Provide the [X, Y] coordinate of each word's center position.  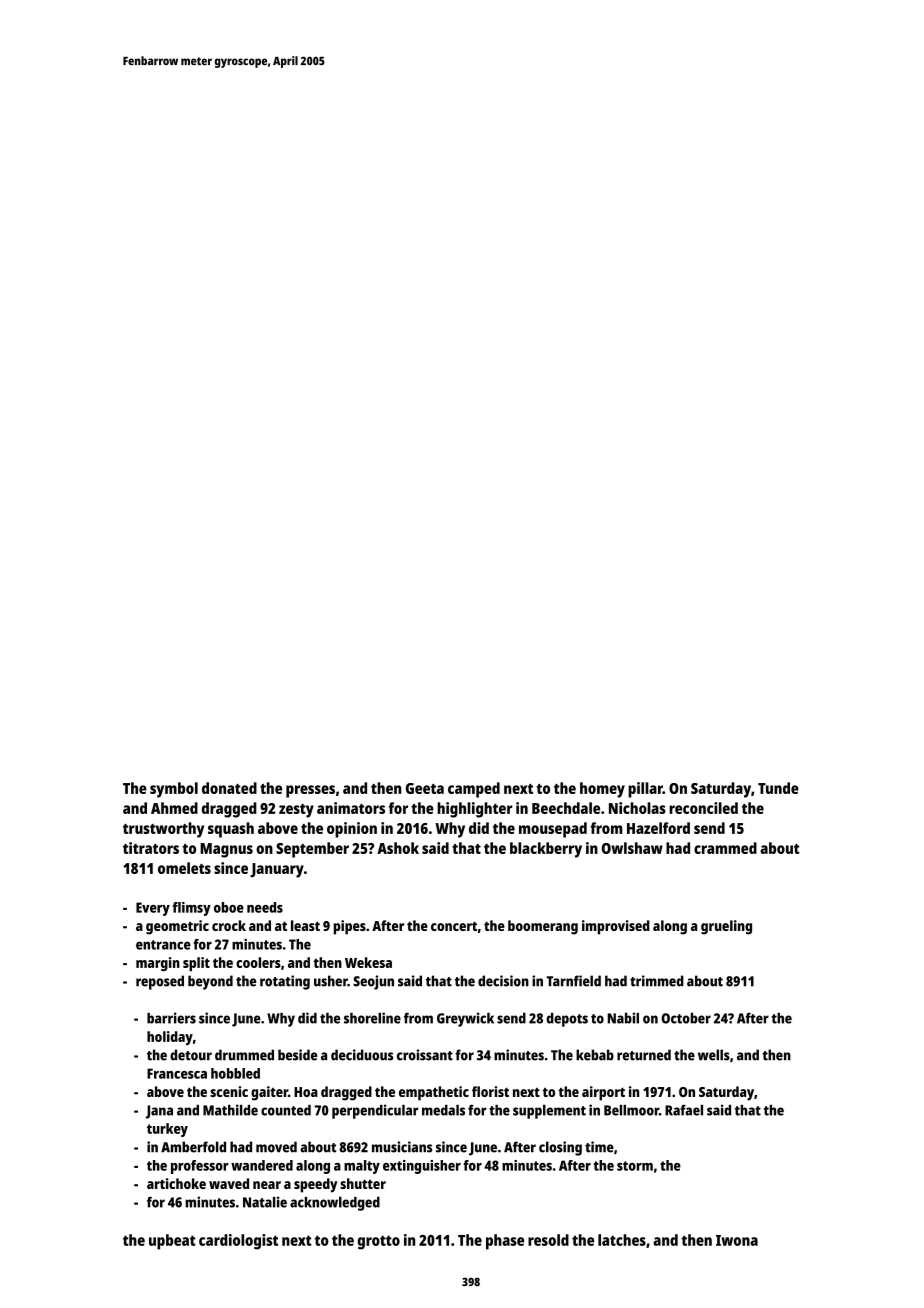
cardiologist [238, 1242]
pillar [645, 790]
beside [297, 1055]
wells [714, 1055]
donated [229, 788]
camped [474, 790]
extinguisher [422, 1167]
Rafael [684, 1110]
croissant [425, 1055]
